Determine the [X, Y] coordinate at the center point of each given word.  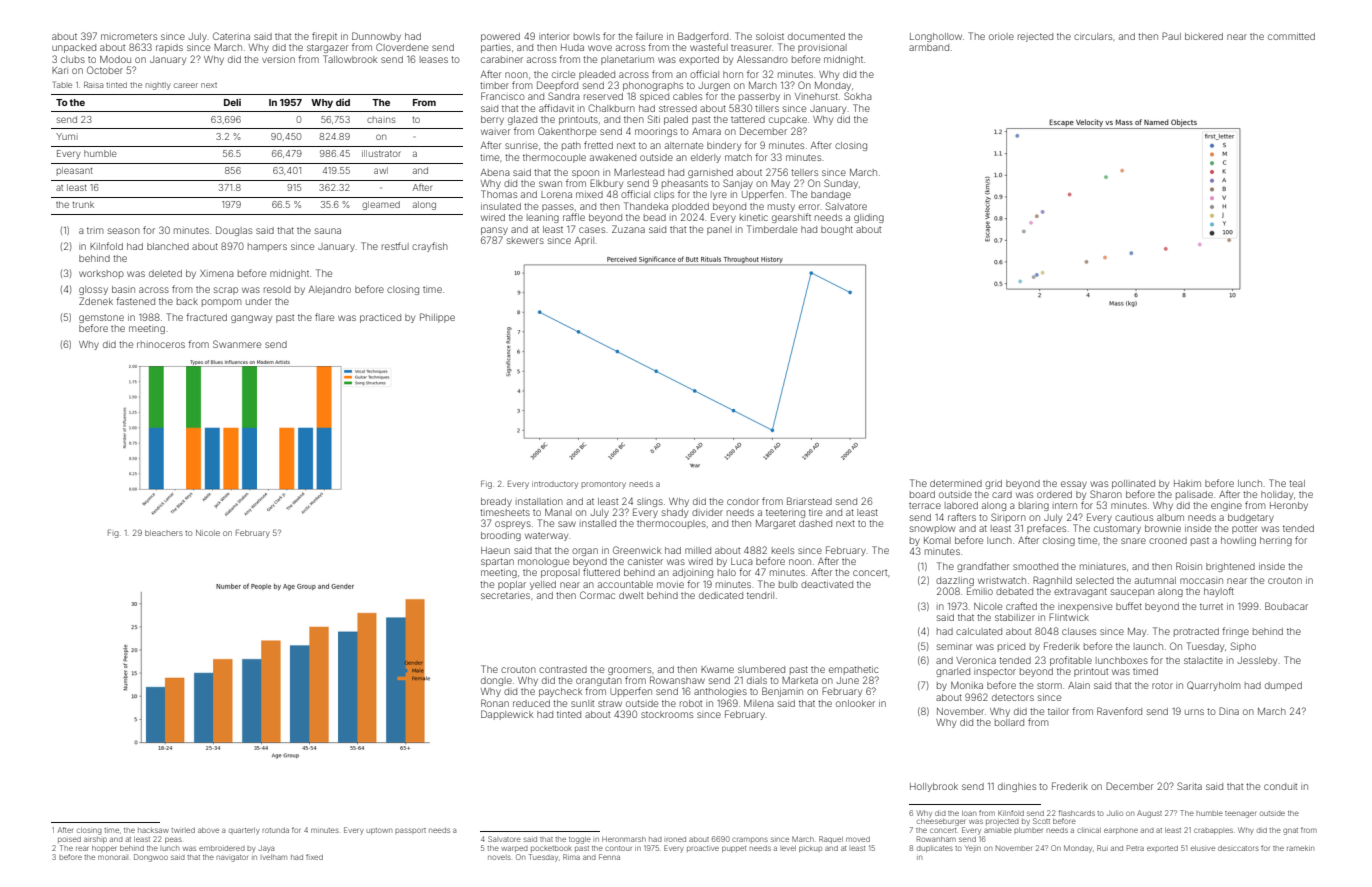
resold [277, 289]
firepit [324, 37]
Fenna [609, 857]
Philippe [437, 318]
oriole [1001, 36]
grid [993, 484]
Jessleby [1257, 661]
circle [563, 74]
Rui [1102, 848]
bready [496, 502]
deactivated [827, 584]
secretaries [505, 595]
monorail [113, 857]
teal [1297, 483]
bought [837, 230]
